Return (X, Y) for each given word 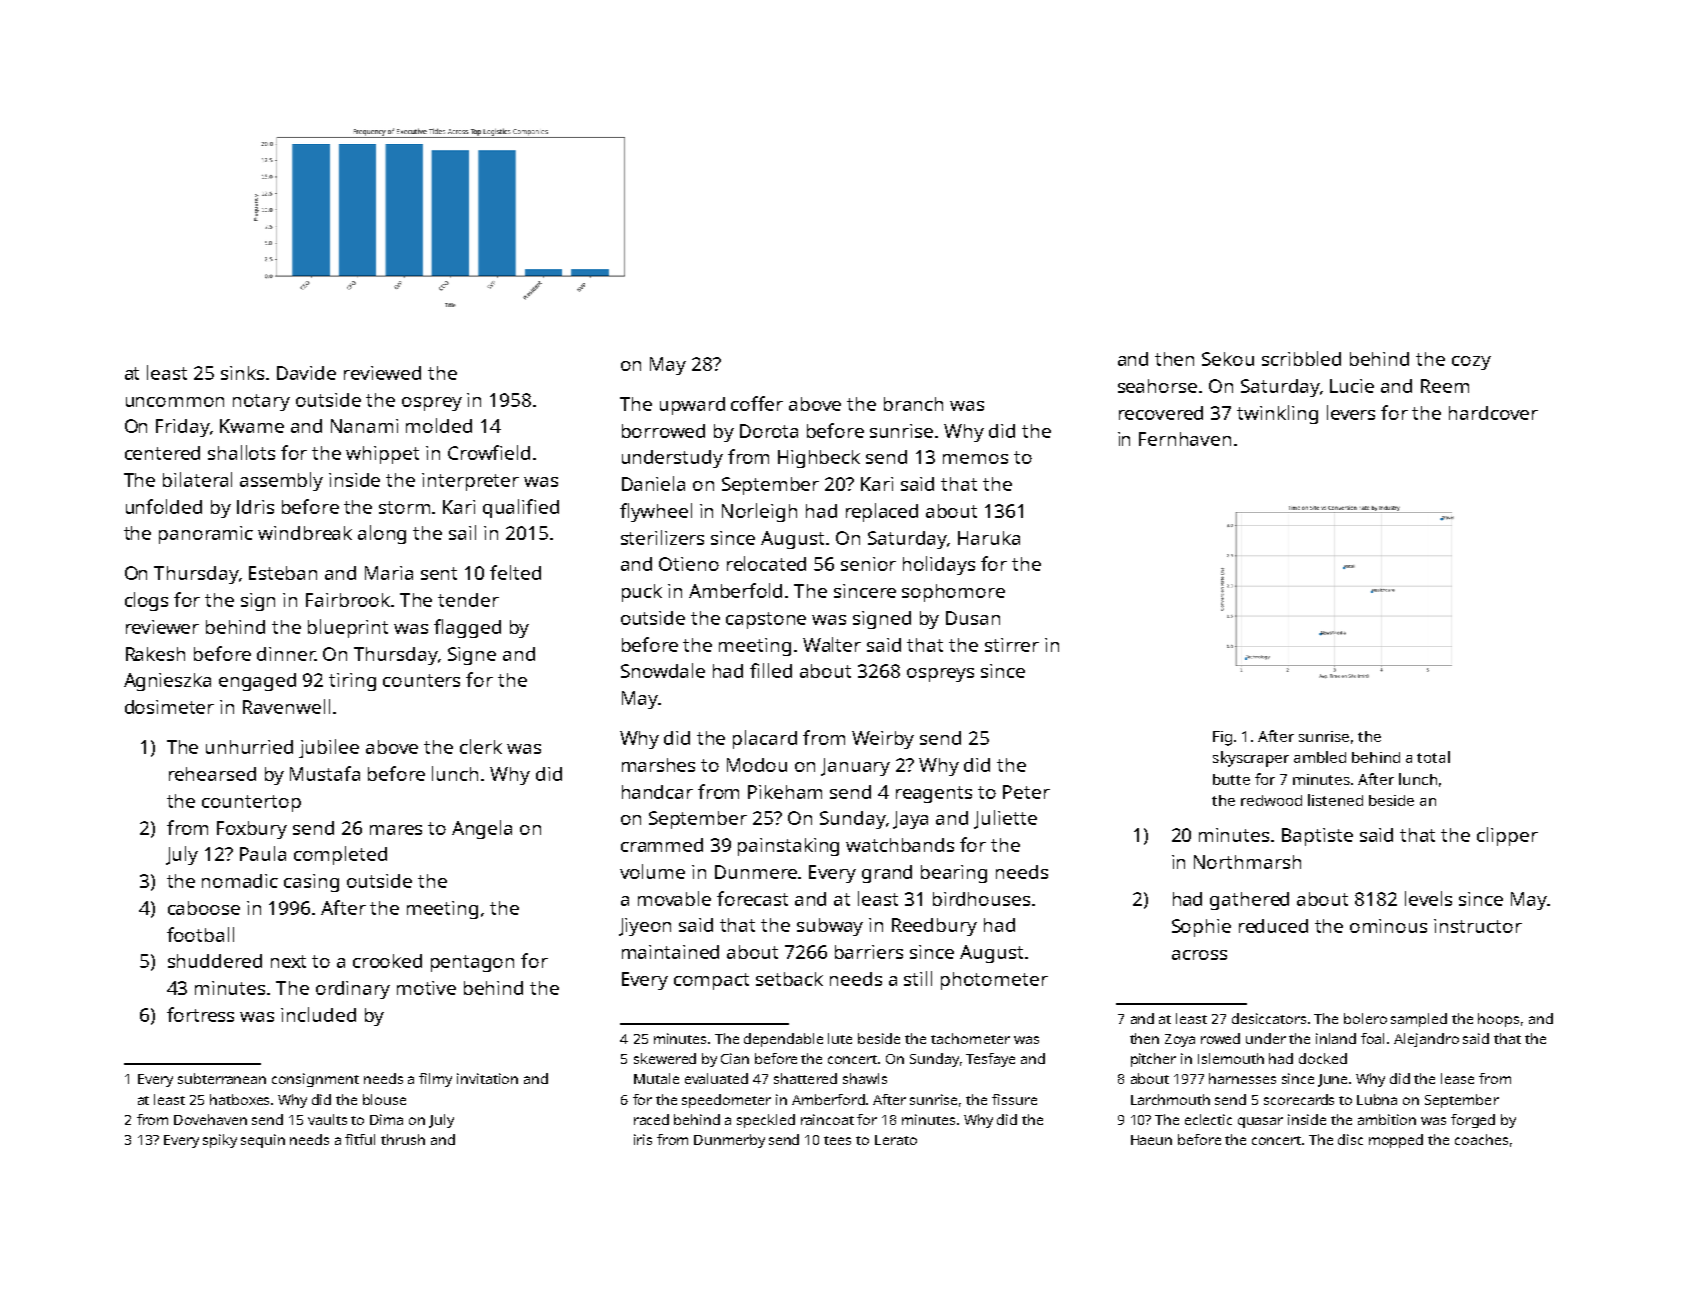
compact (711, 981)
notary (261, 402)
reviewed (382, 373)
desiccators (1269, 1018)
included (318, 1014)
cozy (1471, 363)
